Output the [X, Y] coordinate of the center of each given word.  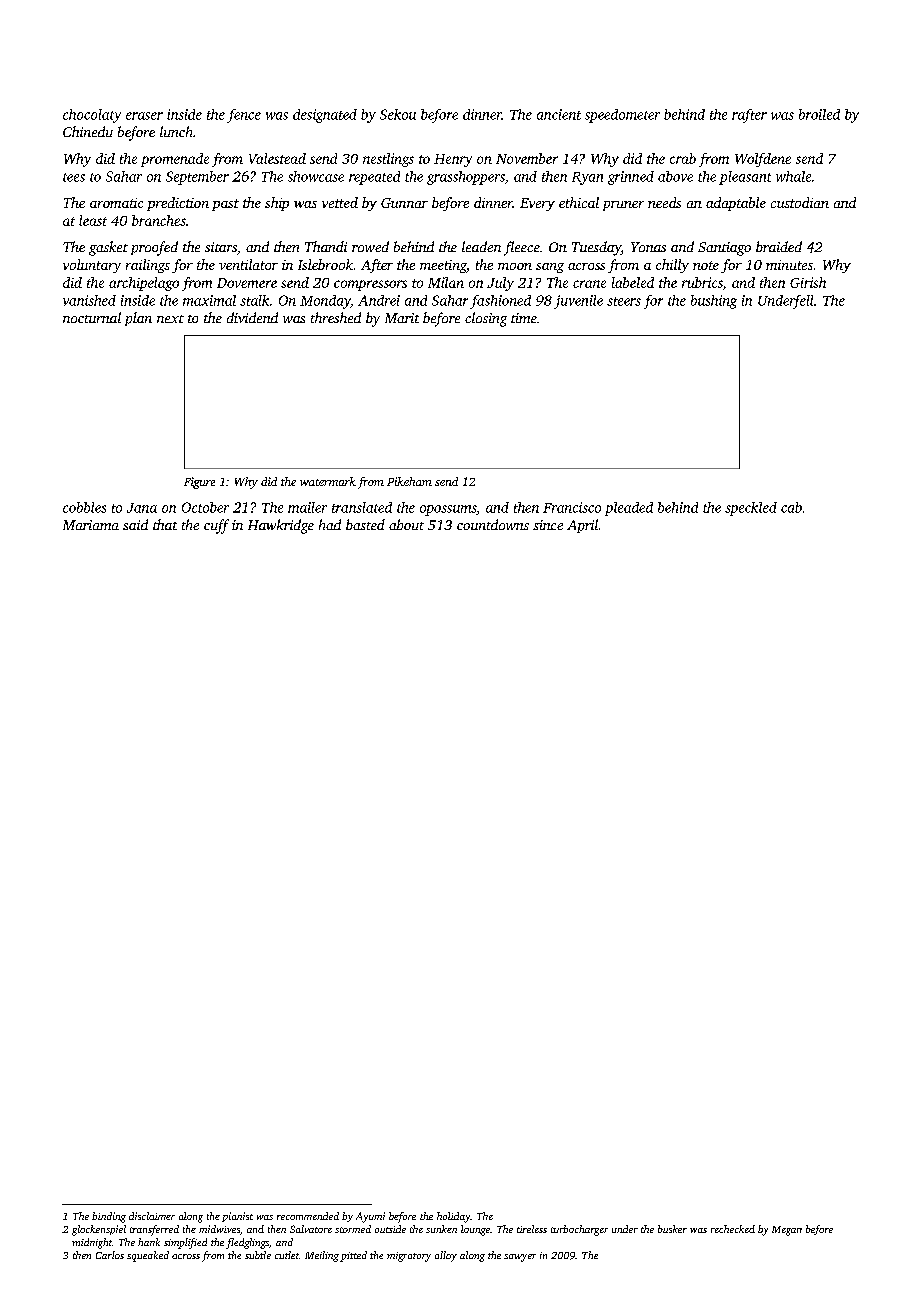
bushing [714, 302]
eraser [144, 116]
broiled [819, 114]
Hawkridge [281, 526]
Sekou [398, 114]
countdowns [493, 524]
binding [109, 1217]
